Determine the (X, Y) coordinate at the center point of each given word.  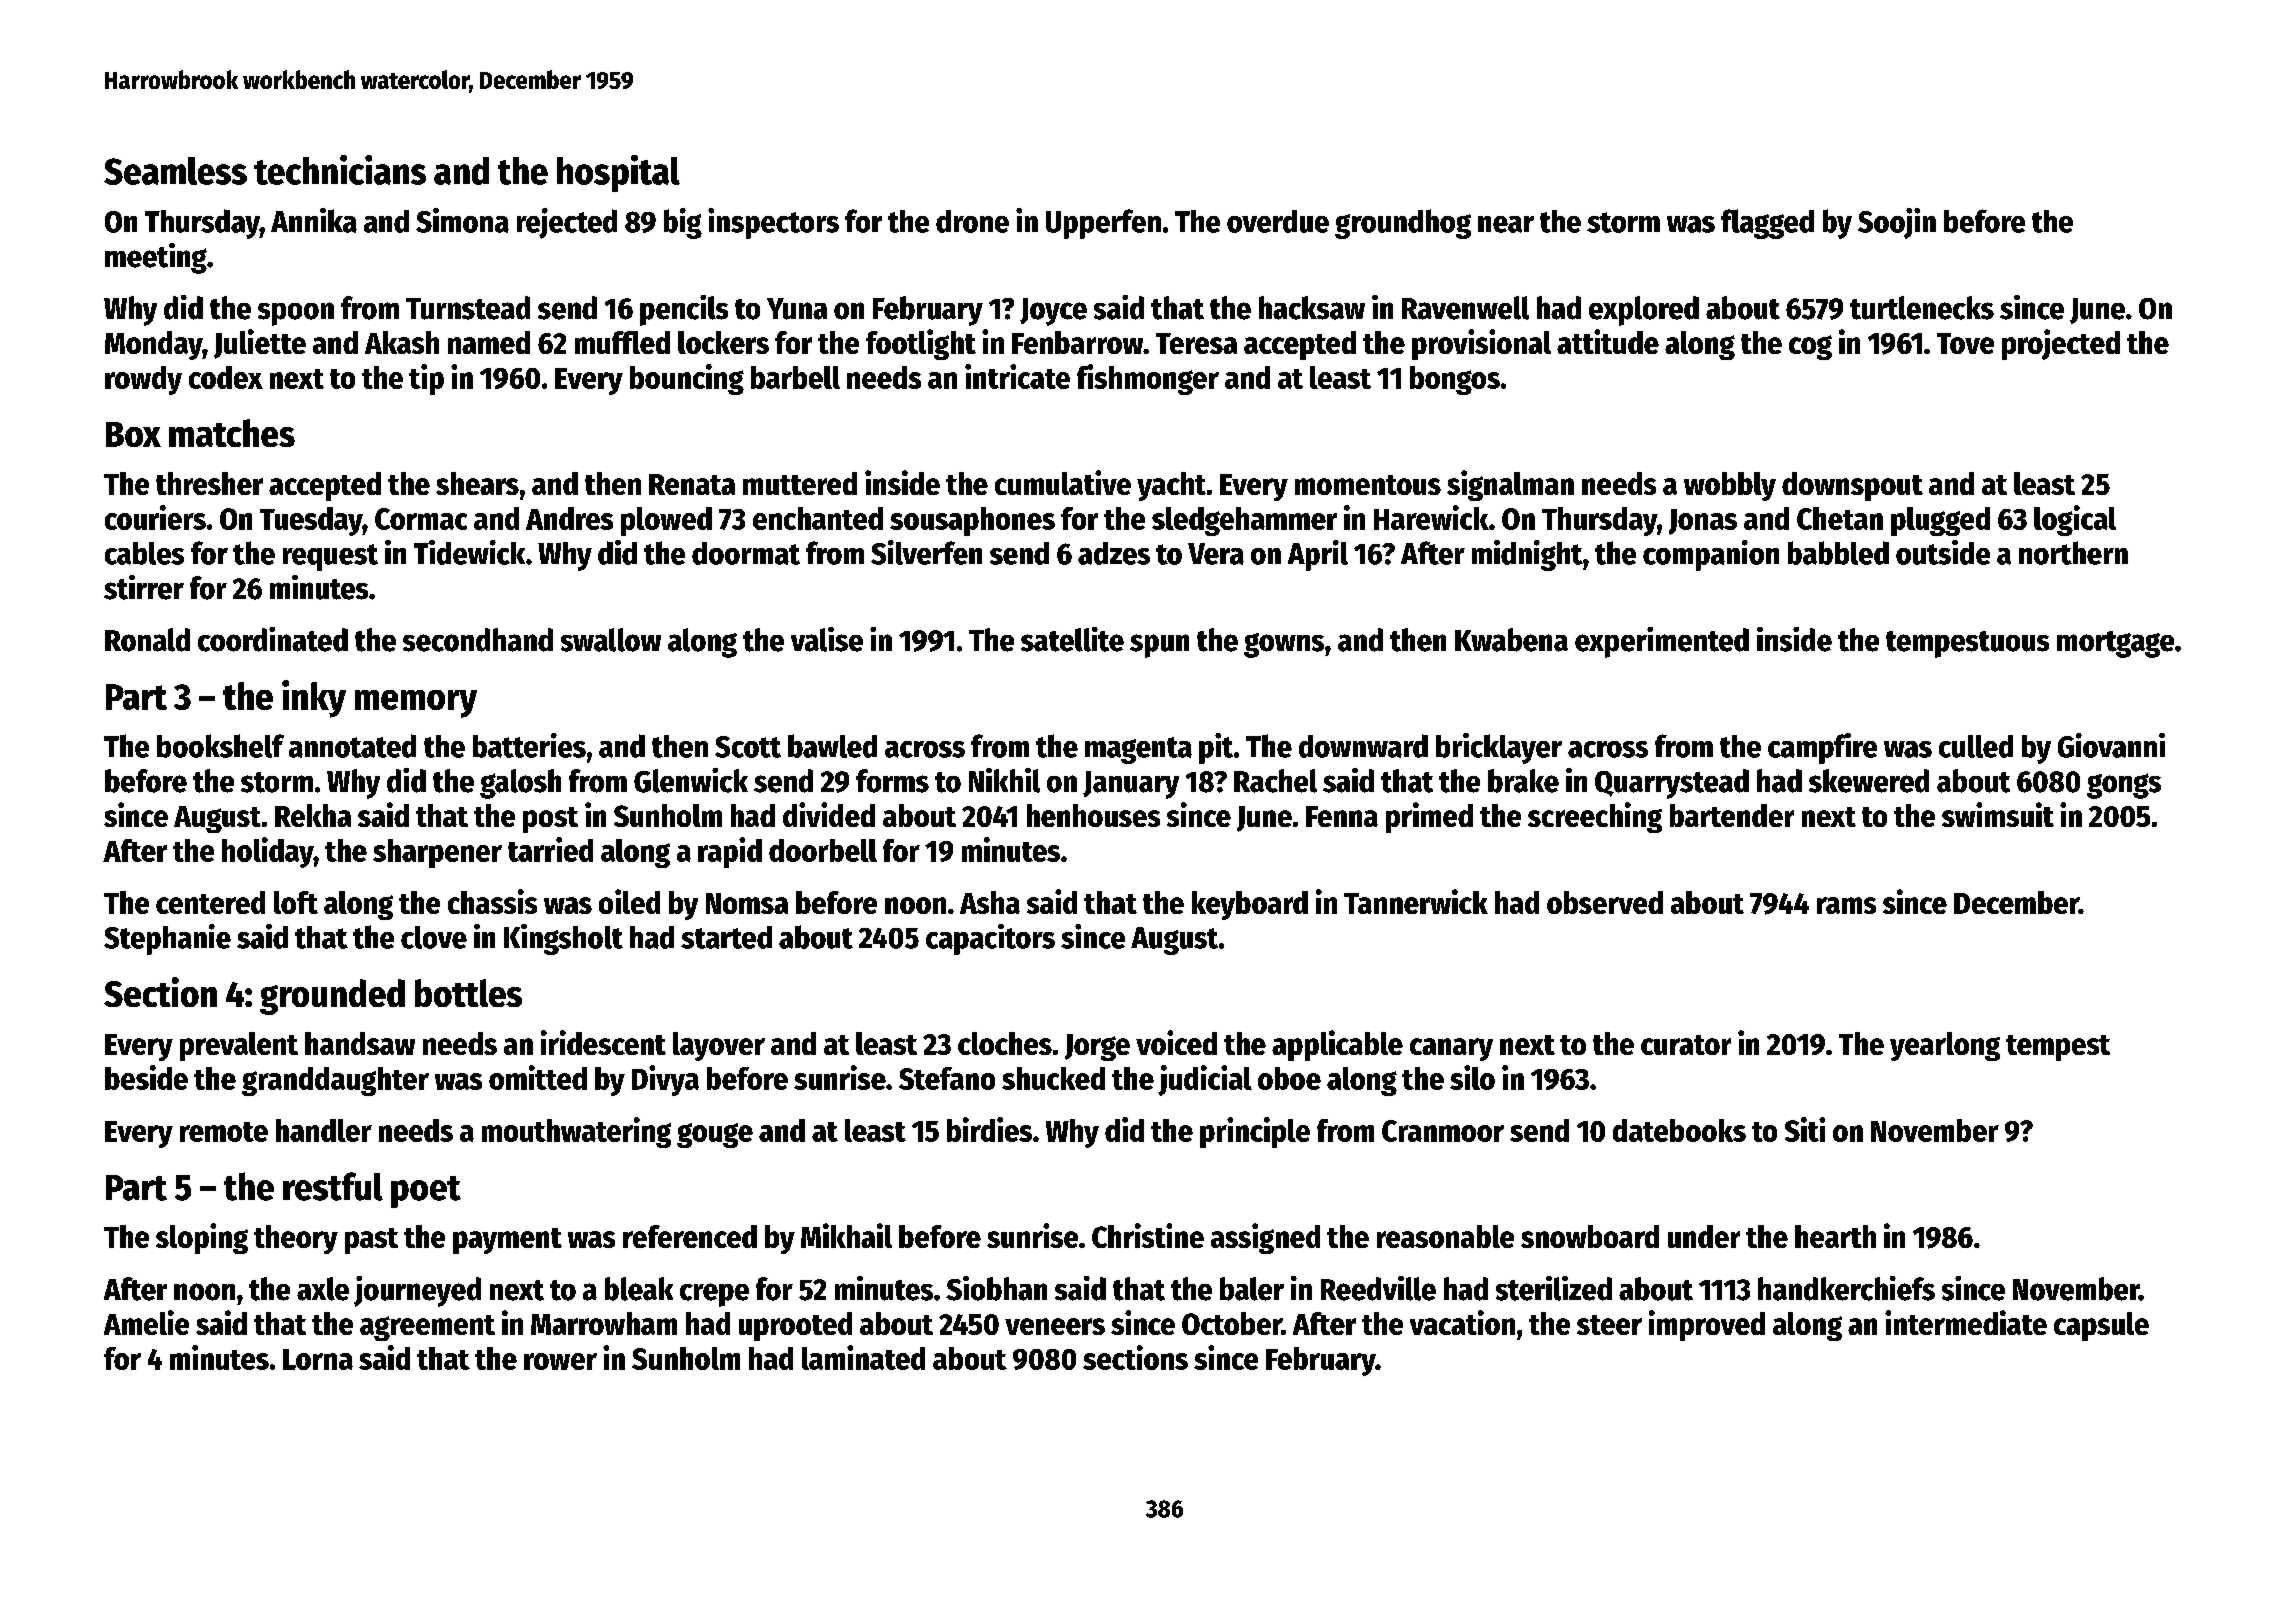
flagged (1767, 224)
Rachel (1275, 781)
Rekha (313, 815)
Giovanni (2111, 745)
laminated (863, 1357)
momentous (1368, 485)
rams (1846, 905)
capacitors (990, 939)
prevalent (239, 1046)
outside (1943, 552)
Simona (462, 220)
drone (972, 221)
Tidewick (469, 552)
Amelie (146, 1322)
